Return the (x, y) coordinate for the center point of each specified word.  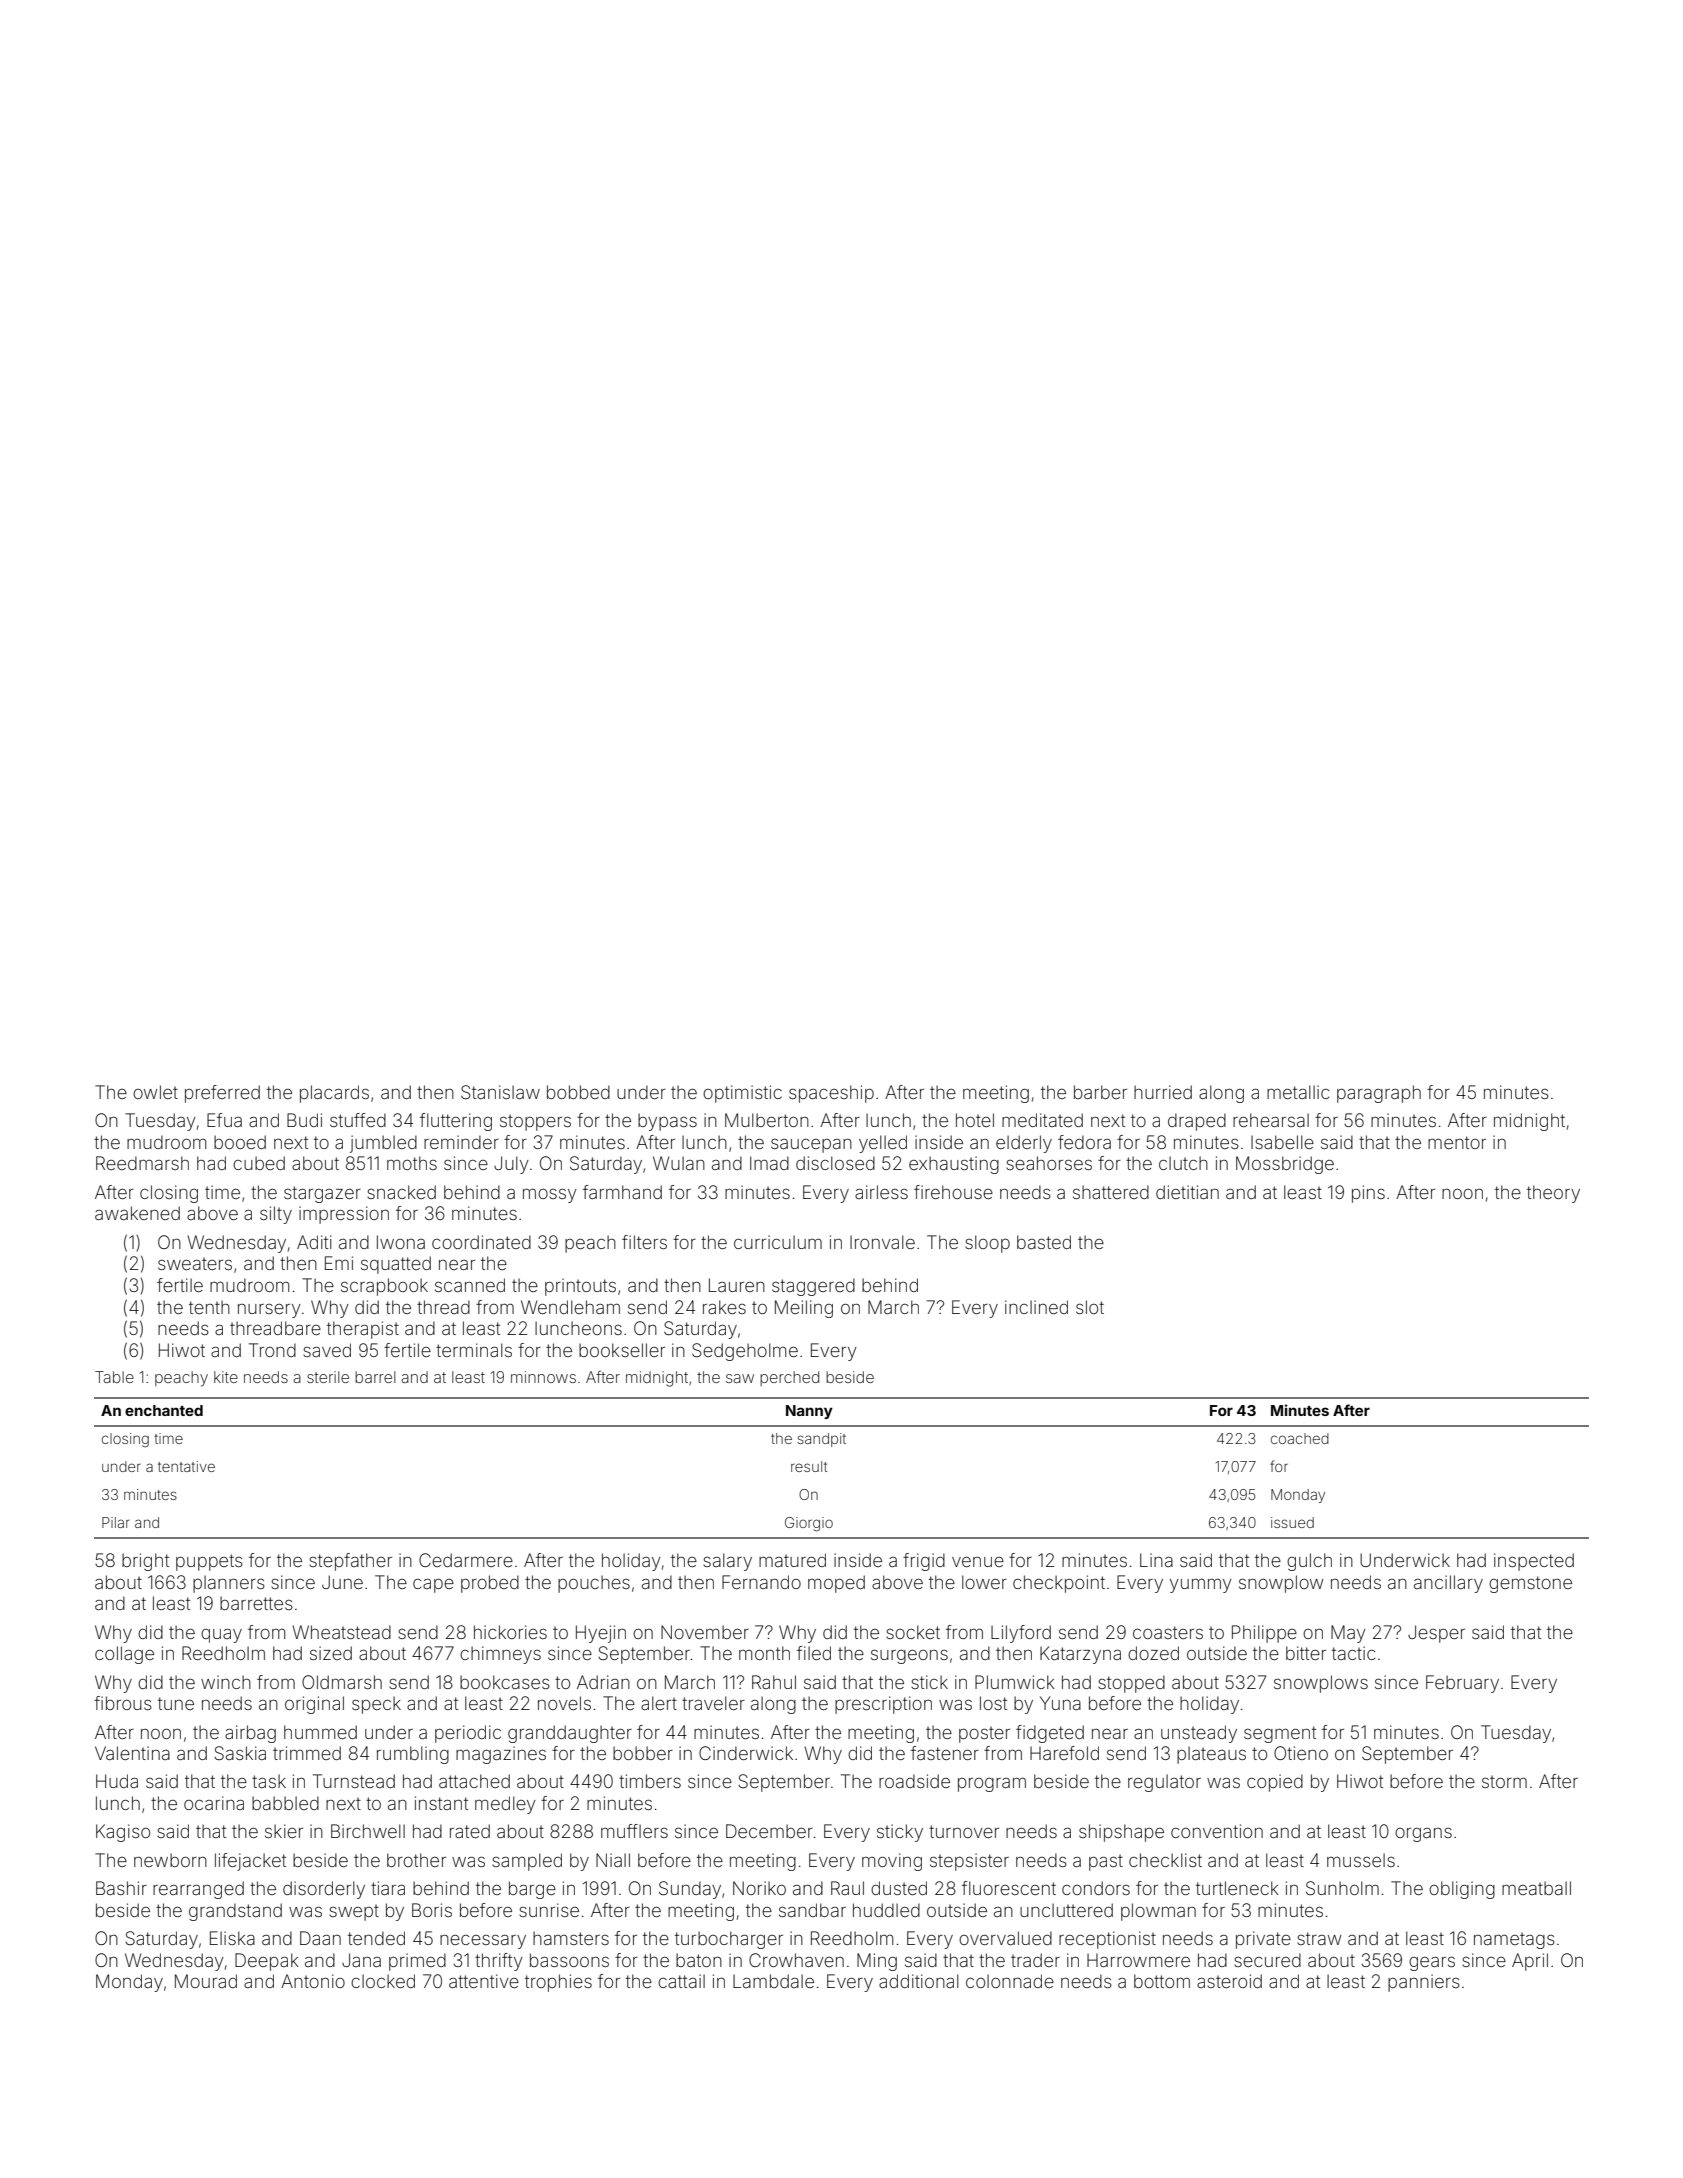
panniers (1424, 1983)
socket (913, 1632)
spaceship (831, 1094)
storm (1504, 1781)
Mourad (206, 1981)
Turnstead (354, 1781)
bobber (643, 1753)
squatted (396, 1265)
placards (334, 1094)
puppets (209, 1562)
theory (1553, 1194)
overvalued (1005, 1938)
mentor (1457, 1142)
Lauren (737, 1285)
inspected (1534, 1562)
